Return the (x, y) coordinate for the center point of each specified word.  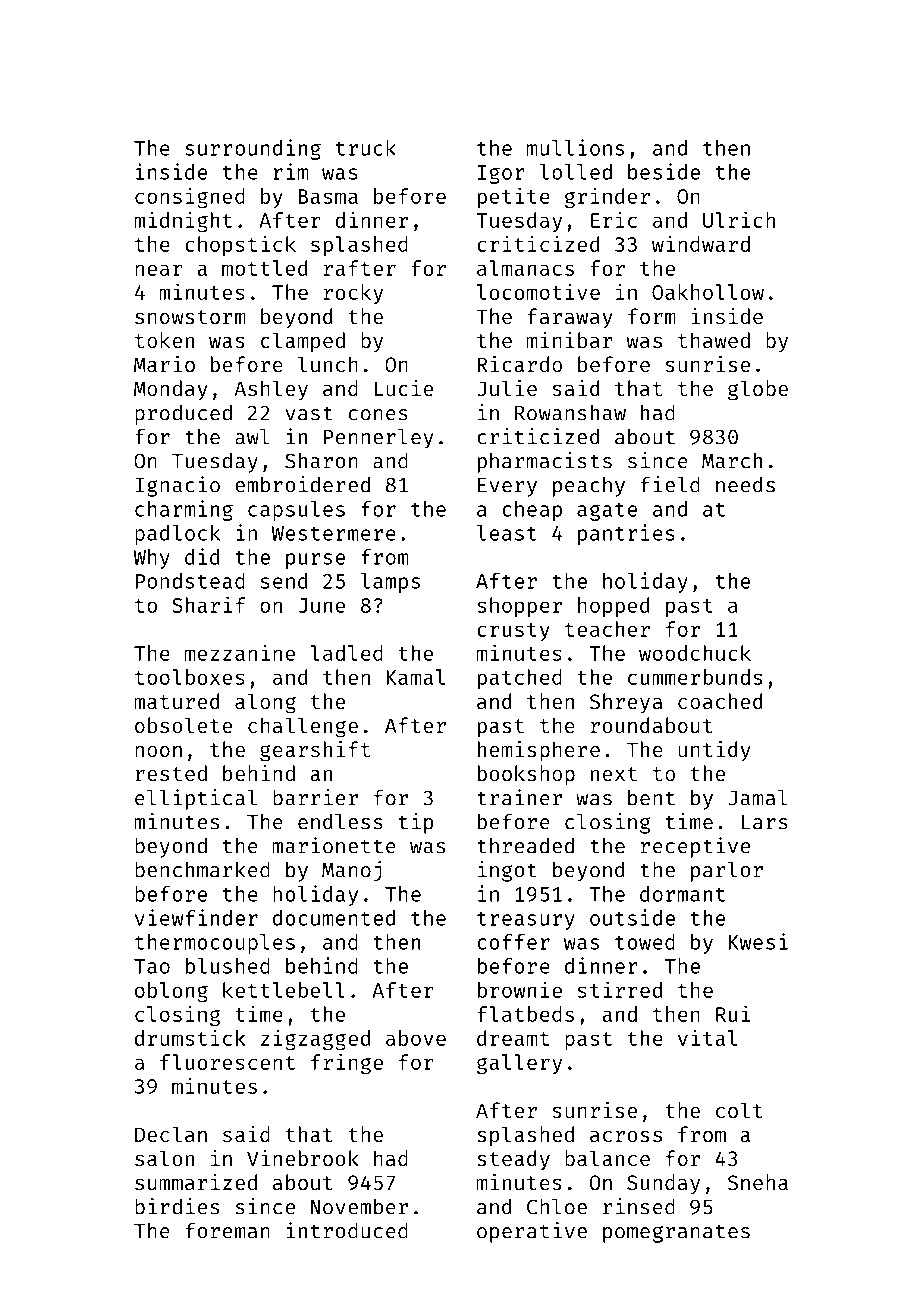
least (507, 533)
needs (745, 484)
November (359, 1206)
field (670, 484)
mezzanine (240, 652)
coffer (513, 942)
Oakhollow (708, 292)
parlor (727, 872)
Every (507, 487)
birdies (177, 1206)
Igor (501, 174)
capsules (296, 511)
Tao (152, 966)
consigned (190, 197)
